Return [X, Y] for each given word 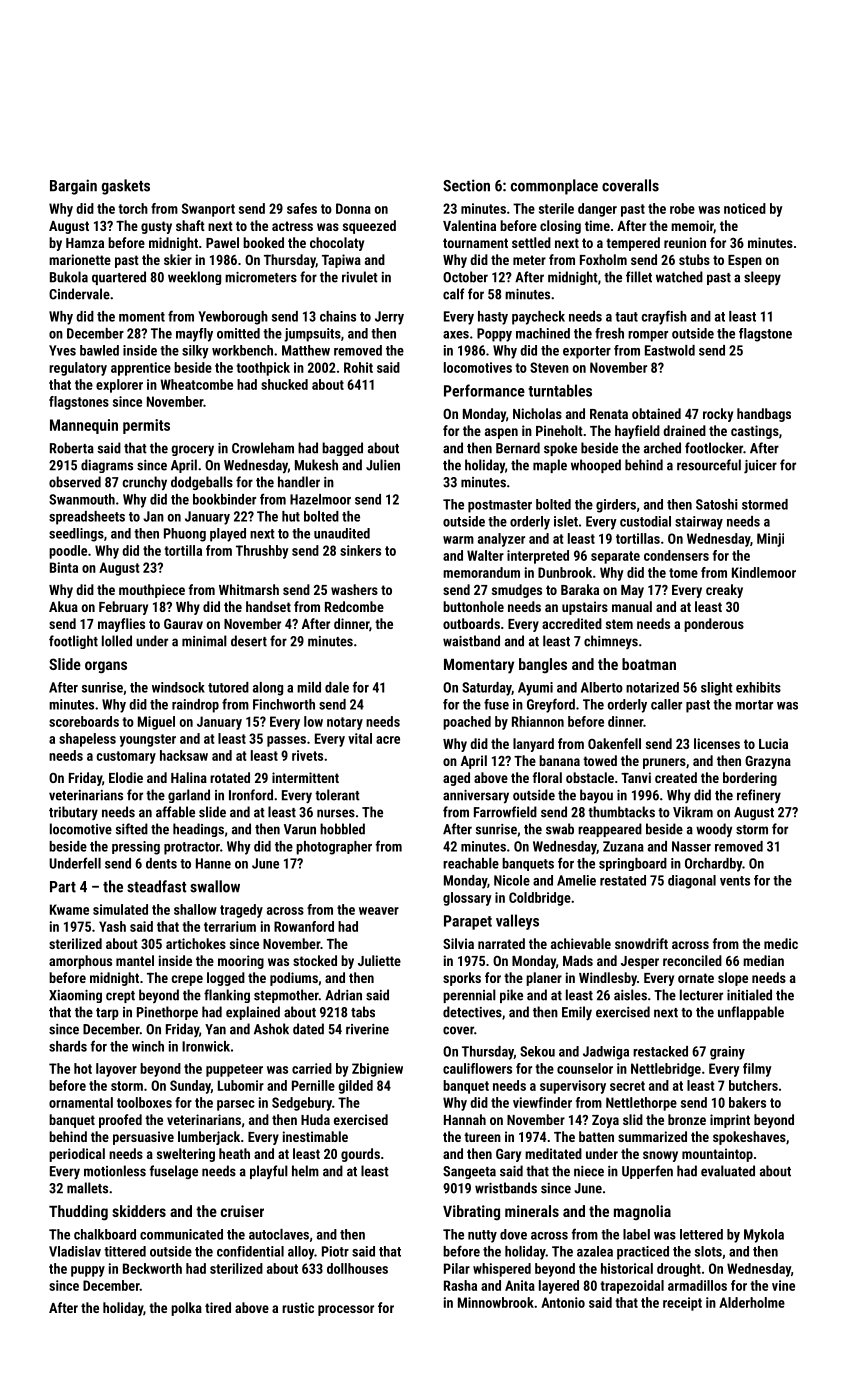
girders [616, 506]
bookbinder [224, 499]
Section [466, 185]
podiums [294, 979]
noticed [745, 208]
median [763, 960]
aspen [501, 433]
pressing [136, 848]
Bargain [73, 187]
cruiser [242, 1211]
